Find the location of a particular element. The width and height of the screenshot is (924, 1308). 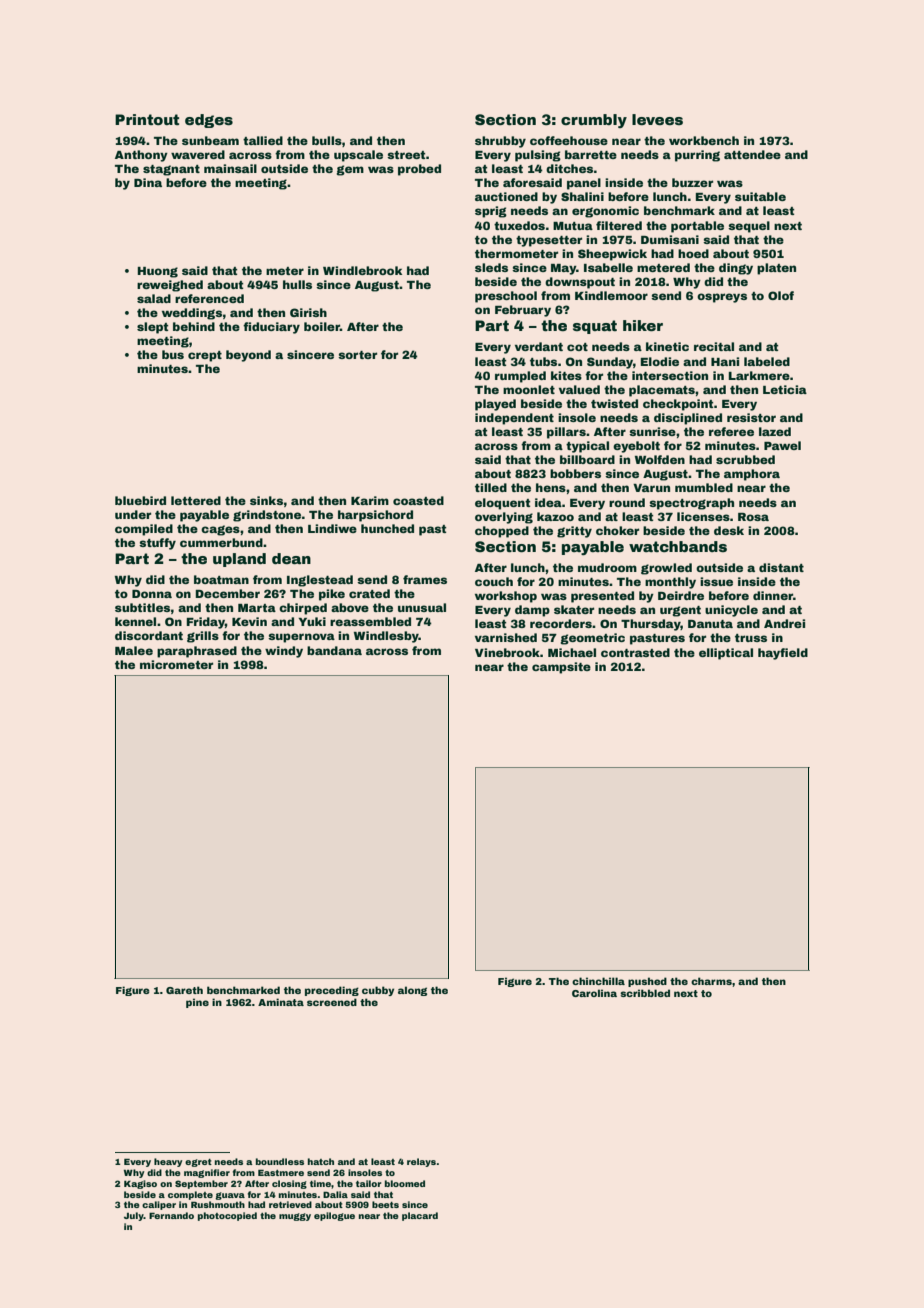

along is located at coordinates (412, 991).
